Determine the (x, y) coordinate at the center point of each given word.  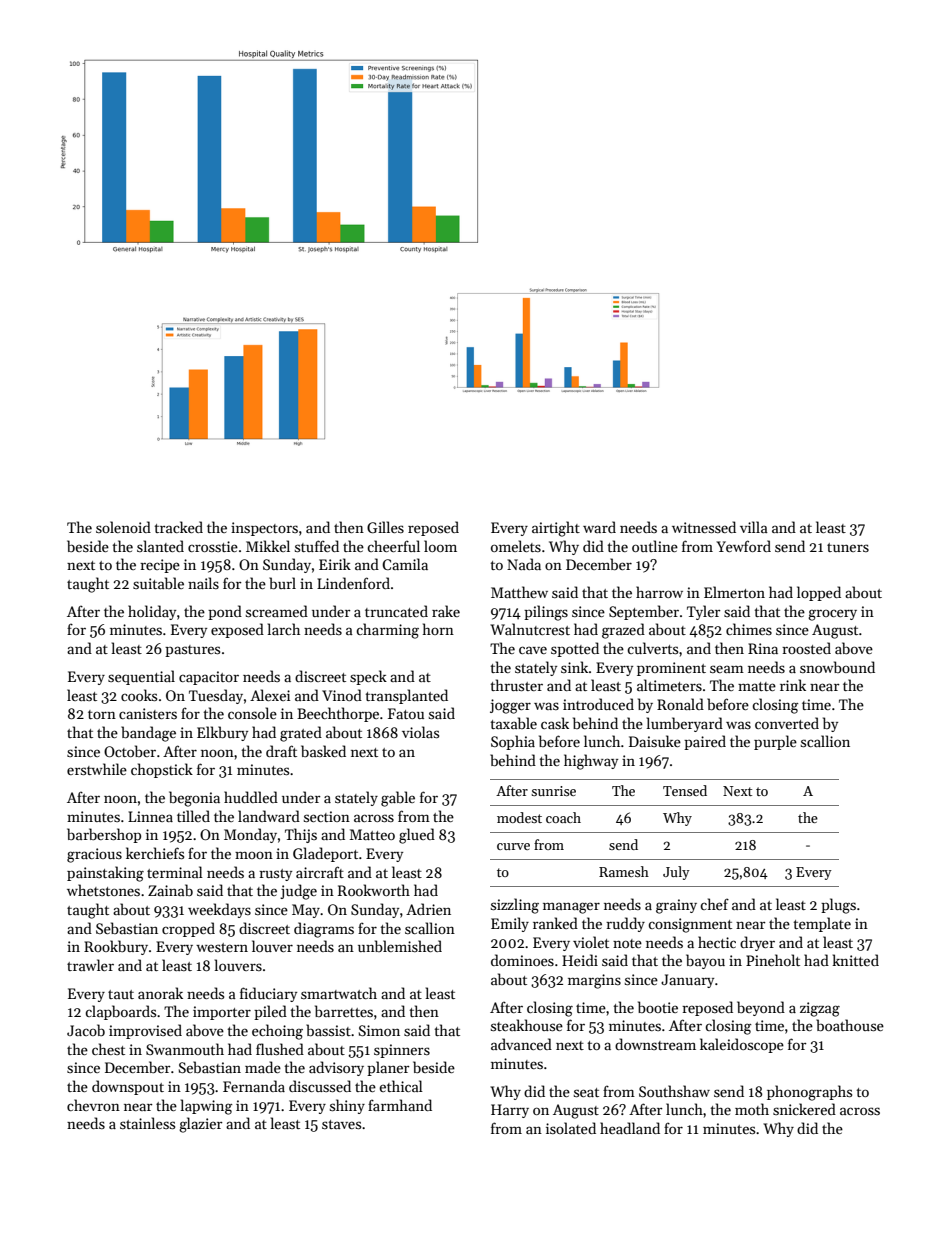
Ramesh (624, 871)
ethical (401, 1086)
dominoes (522, 960)
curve (513, 846)
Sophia (513, 742)
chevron (93, 1105)
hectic (717, 942)
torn (102, 714)
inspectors (264, 529)
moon (254, 855)
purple (775, 742)
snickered (804, 1109)
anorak (160, 993)
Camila (405, 564)
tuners (848, 547)
